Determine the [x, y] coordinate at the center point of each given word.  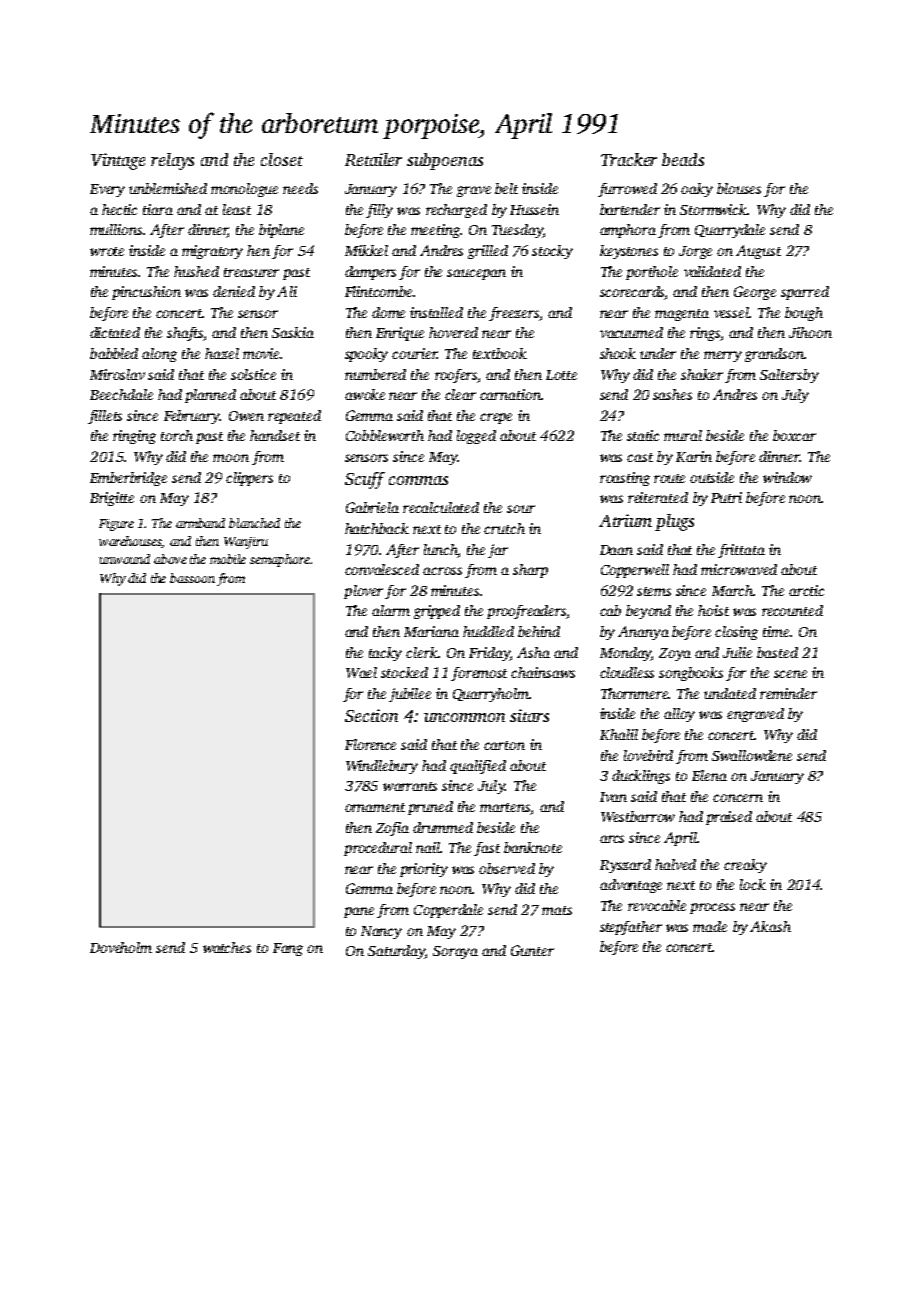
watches [227, 947]
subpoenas [445, 161]
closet [282, 159]
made [710, 926]
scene [790, 674]
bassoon [192, 578]
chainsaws [543, 672]
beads [683, 159]
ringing [134, 437]
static [643, 435]
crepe [496, 418]
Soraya [455, 952]
